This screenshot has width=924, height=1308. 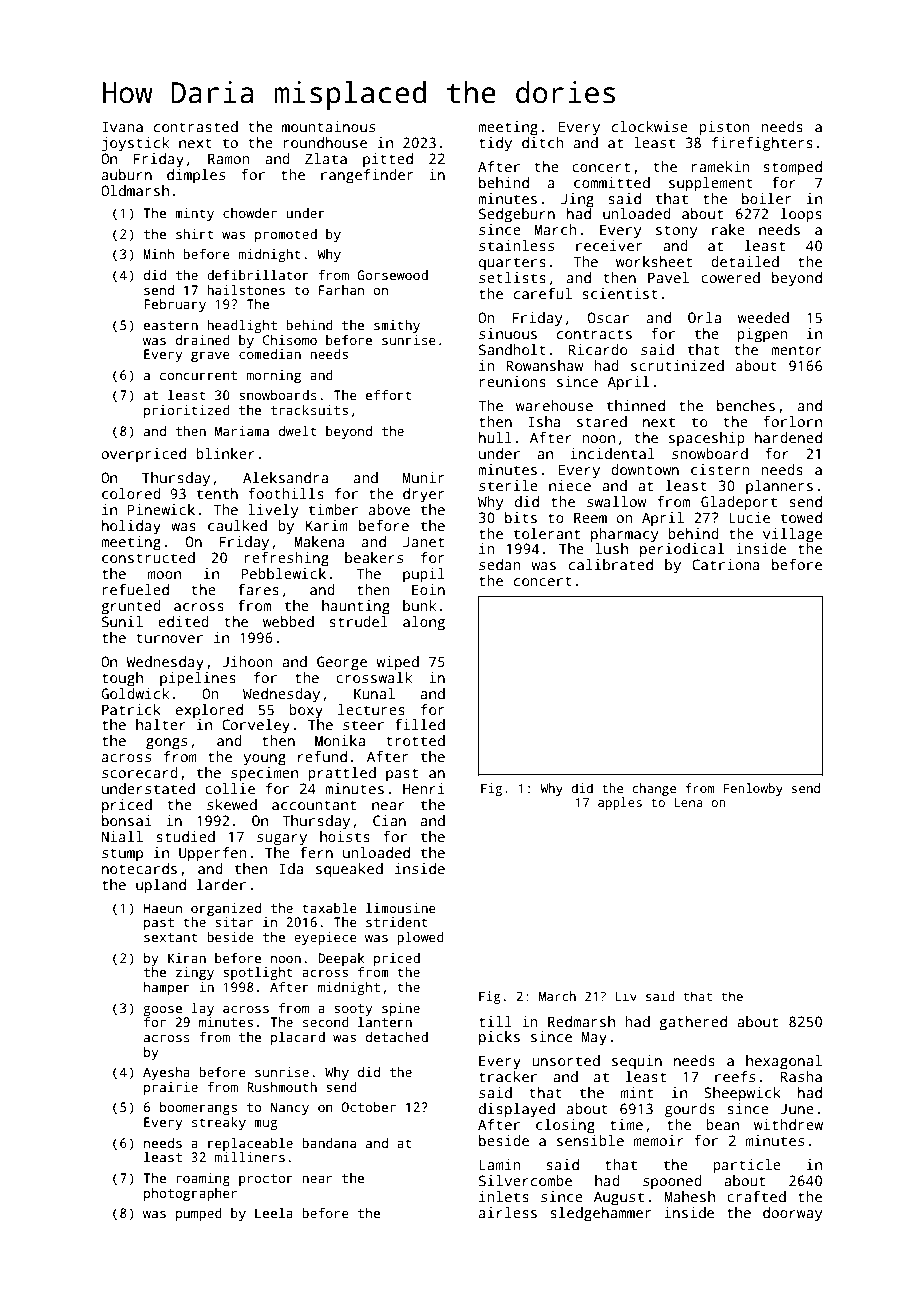 What do you see at coordinates (274, 1213) in the screenshot?
I see `Leela` at bounding box center [274, 1213].
